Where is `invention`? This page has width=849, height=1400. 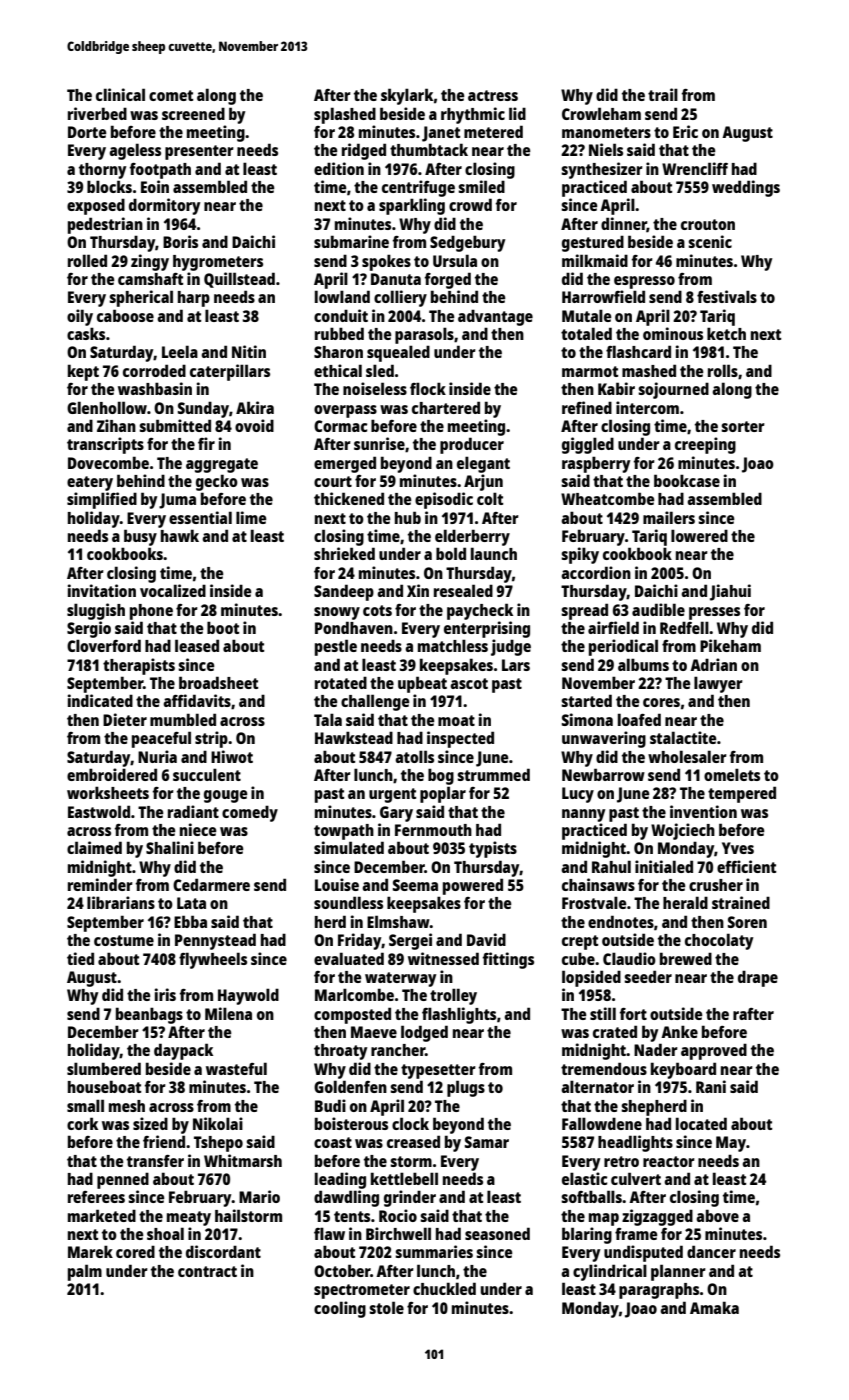
invention is located at coordinates (703, 811).
